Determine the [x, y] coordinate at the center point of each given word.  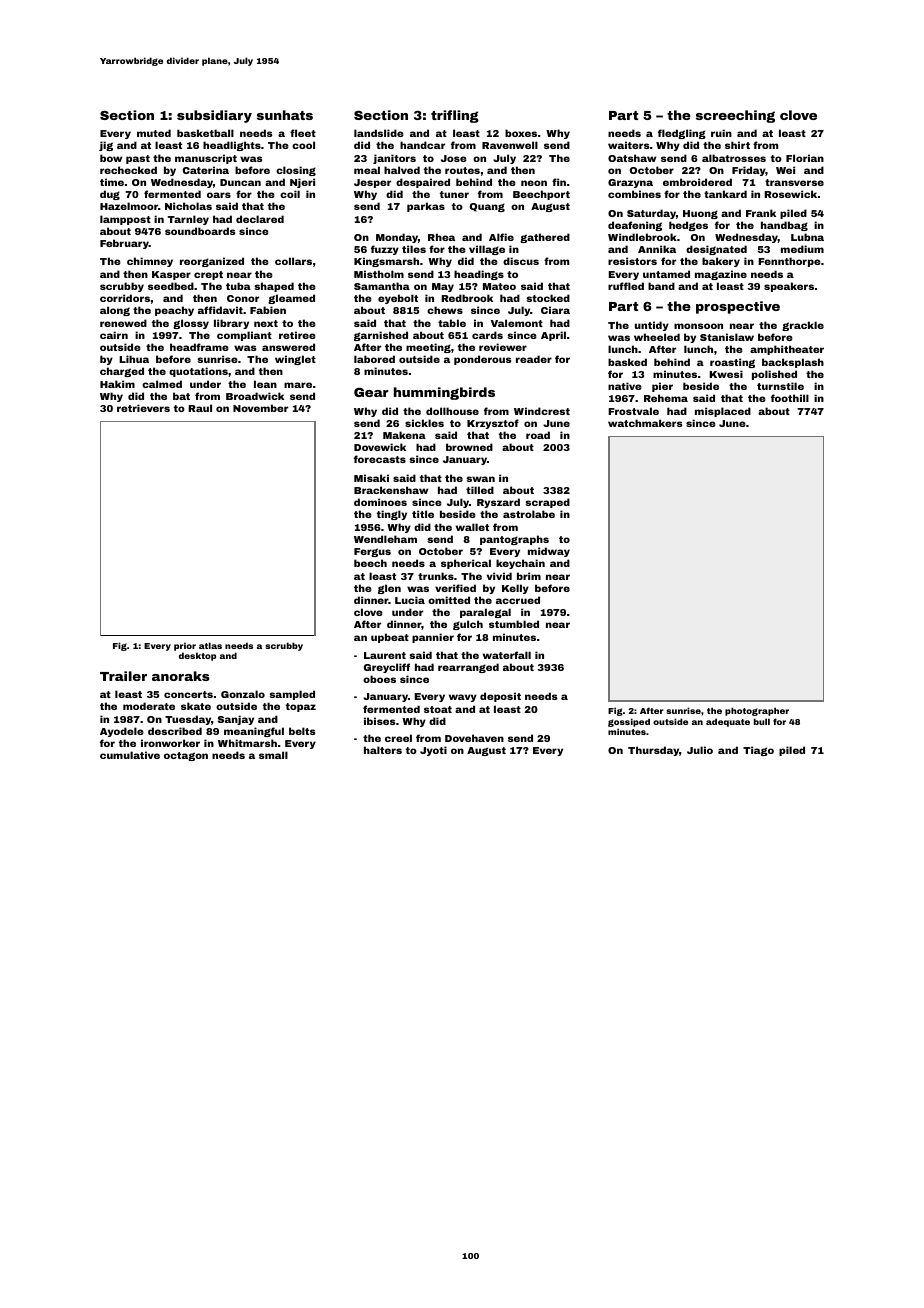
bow [111, 158]
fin [559, 182]
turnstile [780, 386]
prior [185, 646]
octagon [186, 756]
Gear [371, 392]
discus [521, 261]
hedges [688, 226]
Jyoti [433, 751]
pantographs [514, 540]
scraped [547, 503]
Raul [200, 408]
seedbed [171, 286]
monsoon [698, 326]
